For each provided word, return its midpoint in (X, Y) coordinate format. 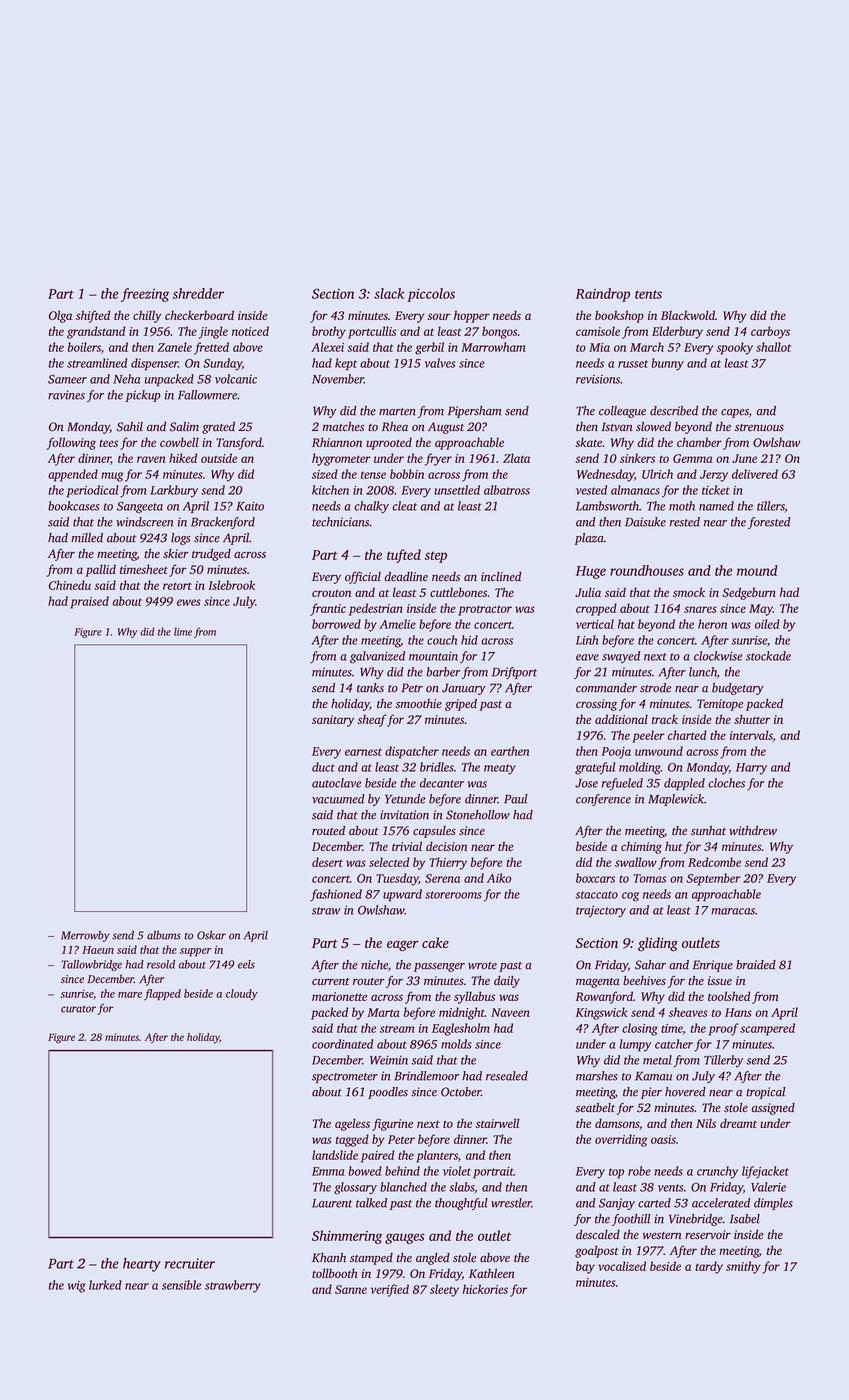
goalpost (597, 1251)
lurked (105, 1285)
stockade (768, 656)
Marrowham (493, 347)
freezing (145, 295)
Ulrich (657, 474)
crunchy (717, 1172)
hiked (183, 458)
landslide (335, 1155)
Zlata (516, 458)
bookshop (619, 316)
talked (371, 1203)
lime (183, 631)
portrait (493, 1173)
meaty (500, 769)
